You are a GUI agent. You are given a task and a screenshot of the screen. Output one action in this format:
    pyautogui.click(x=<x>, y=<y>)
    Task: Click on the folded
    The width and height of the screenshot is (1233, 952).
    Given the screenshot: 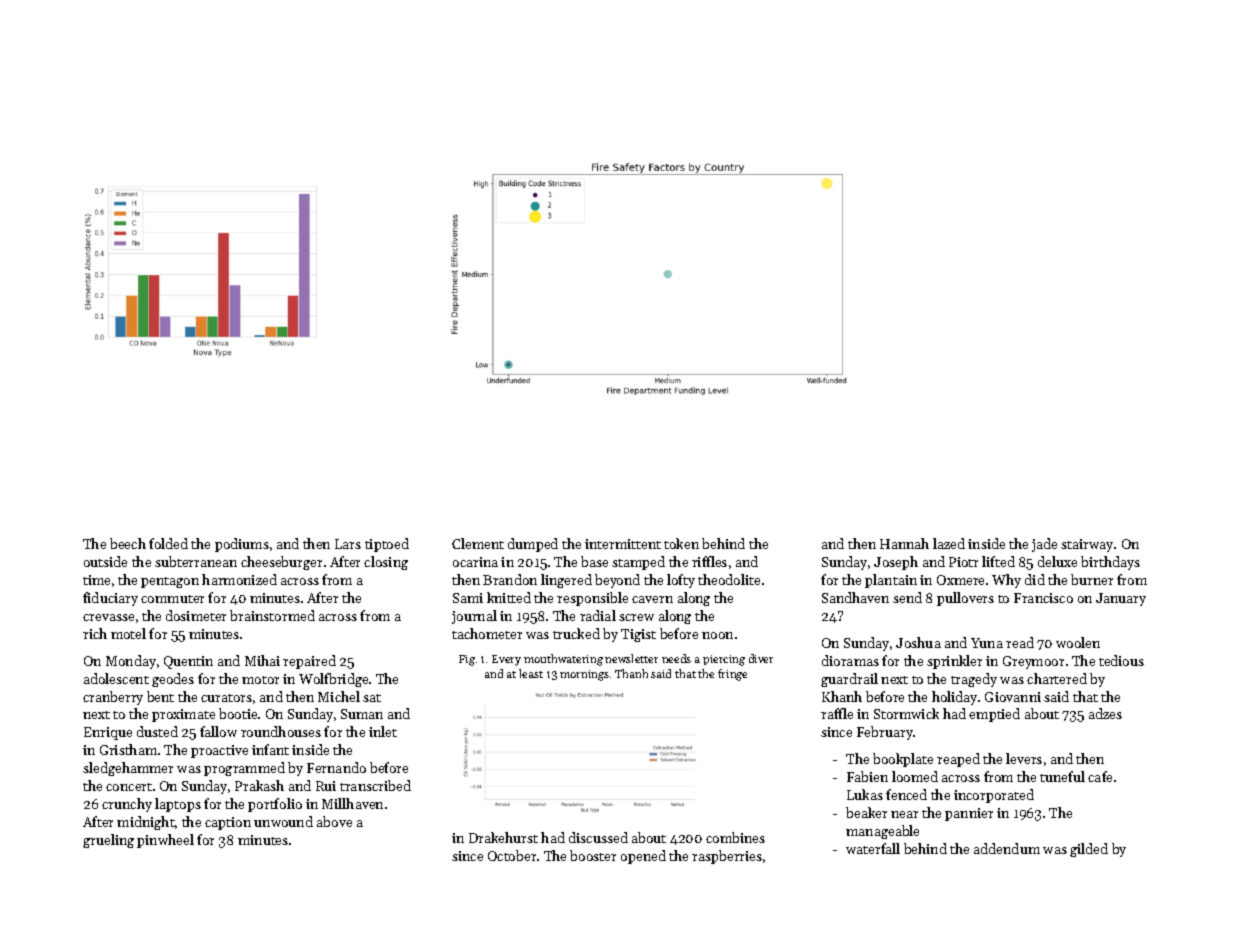 What is the action you would take?
    pyautogui.click(x=168, y=543)
